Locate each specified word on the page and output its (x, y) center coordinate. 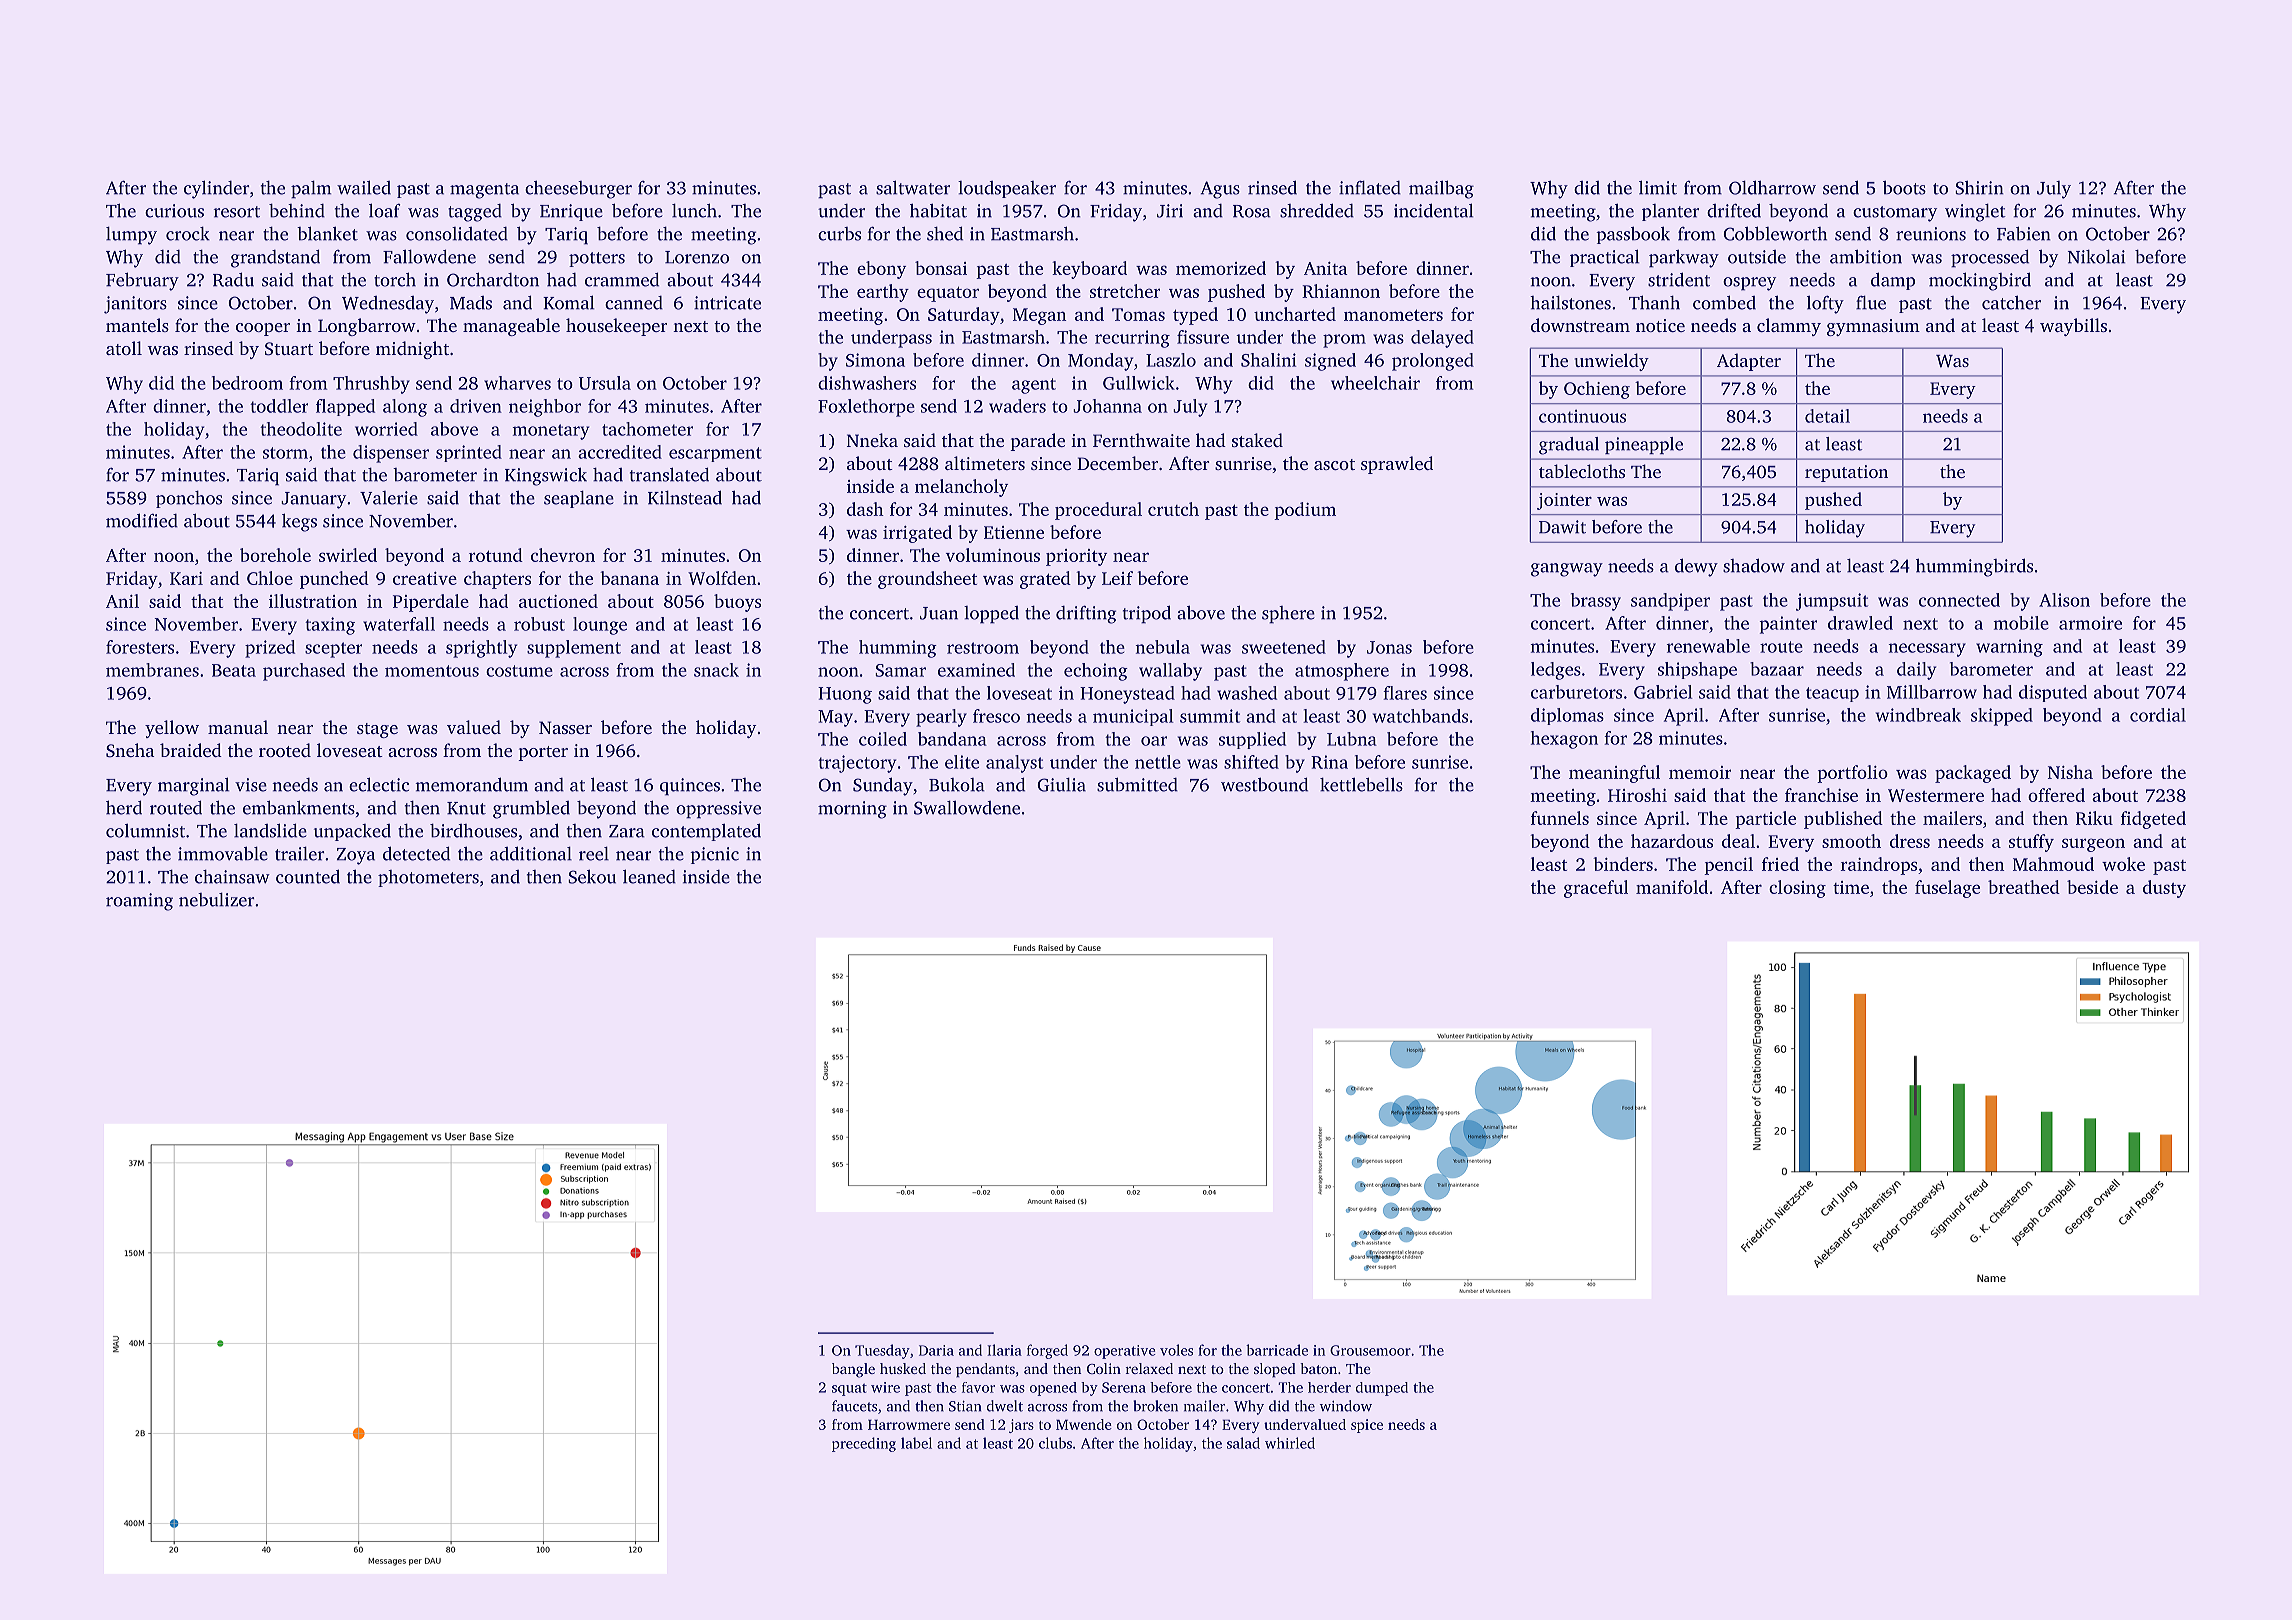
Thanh (1654, 302)
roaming (139, 902)
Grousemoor (1370, 1350)
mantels (137, 325)
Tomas (1138, 314)
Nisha (2070, 772)
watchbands (1420, 716)
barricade (1277, 1350)
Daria (936, 1350)
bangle (853, 1370)
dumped (1382, 1389)
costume (519, 671)
